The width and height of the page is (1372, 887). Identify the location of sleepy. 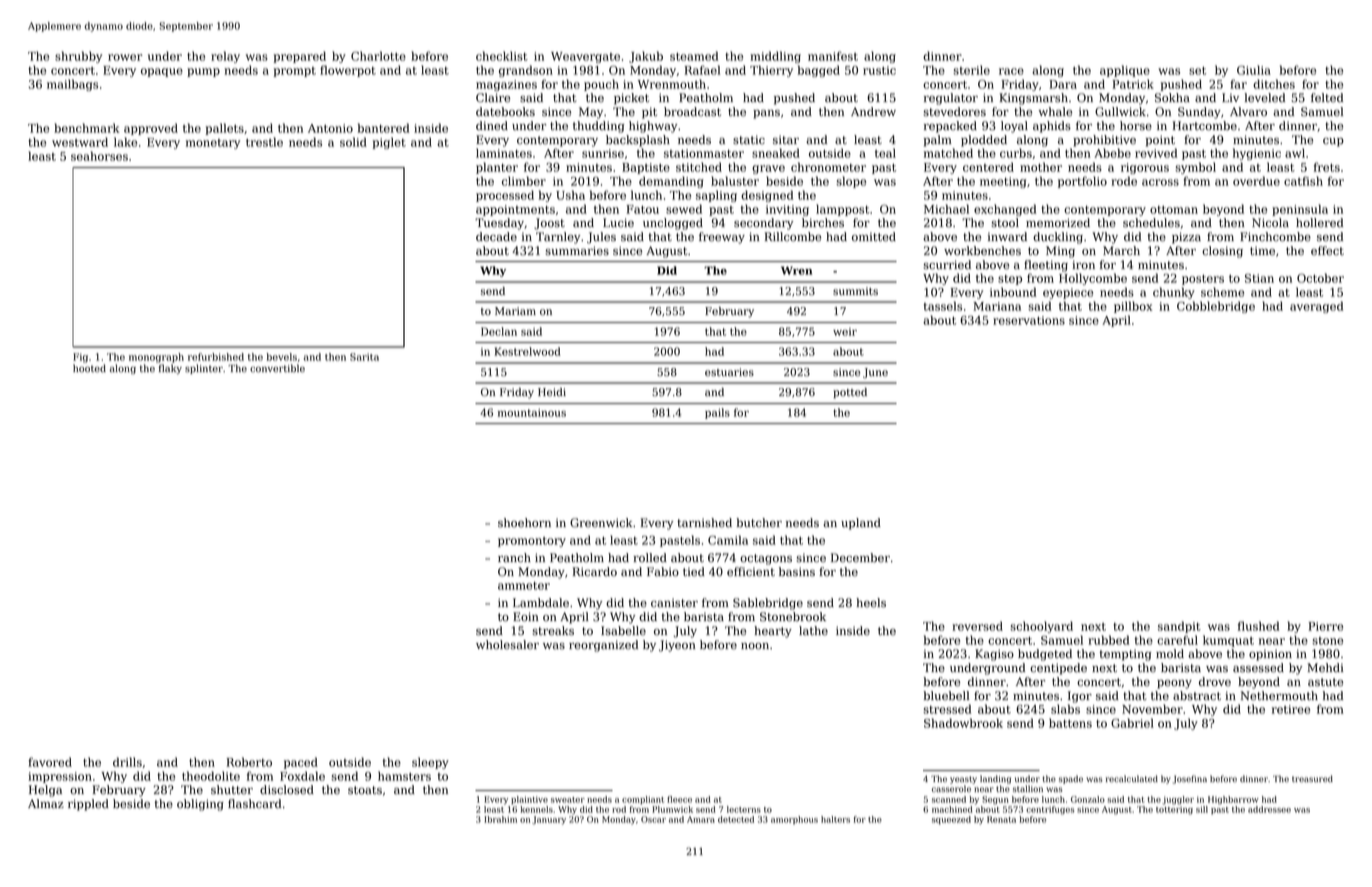
(430, 763).
